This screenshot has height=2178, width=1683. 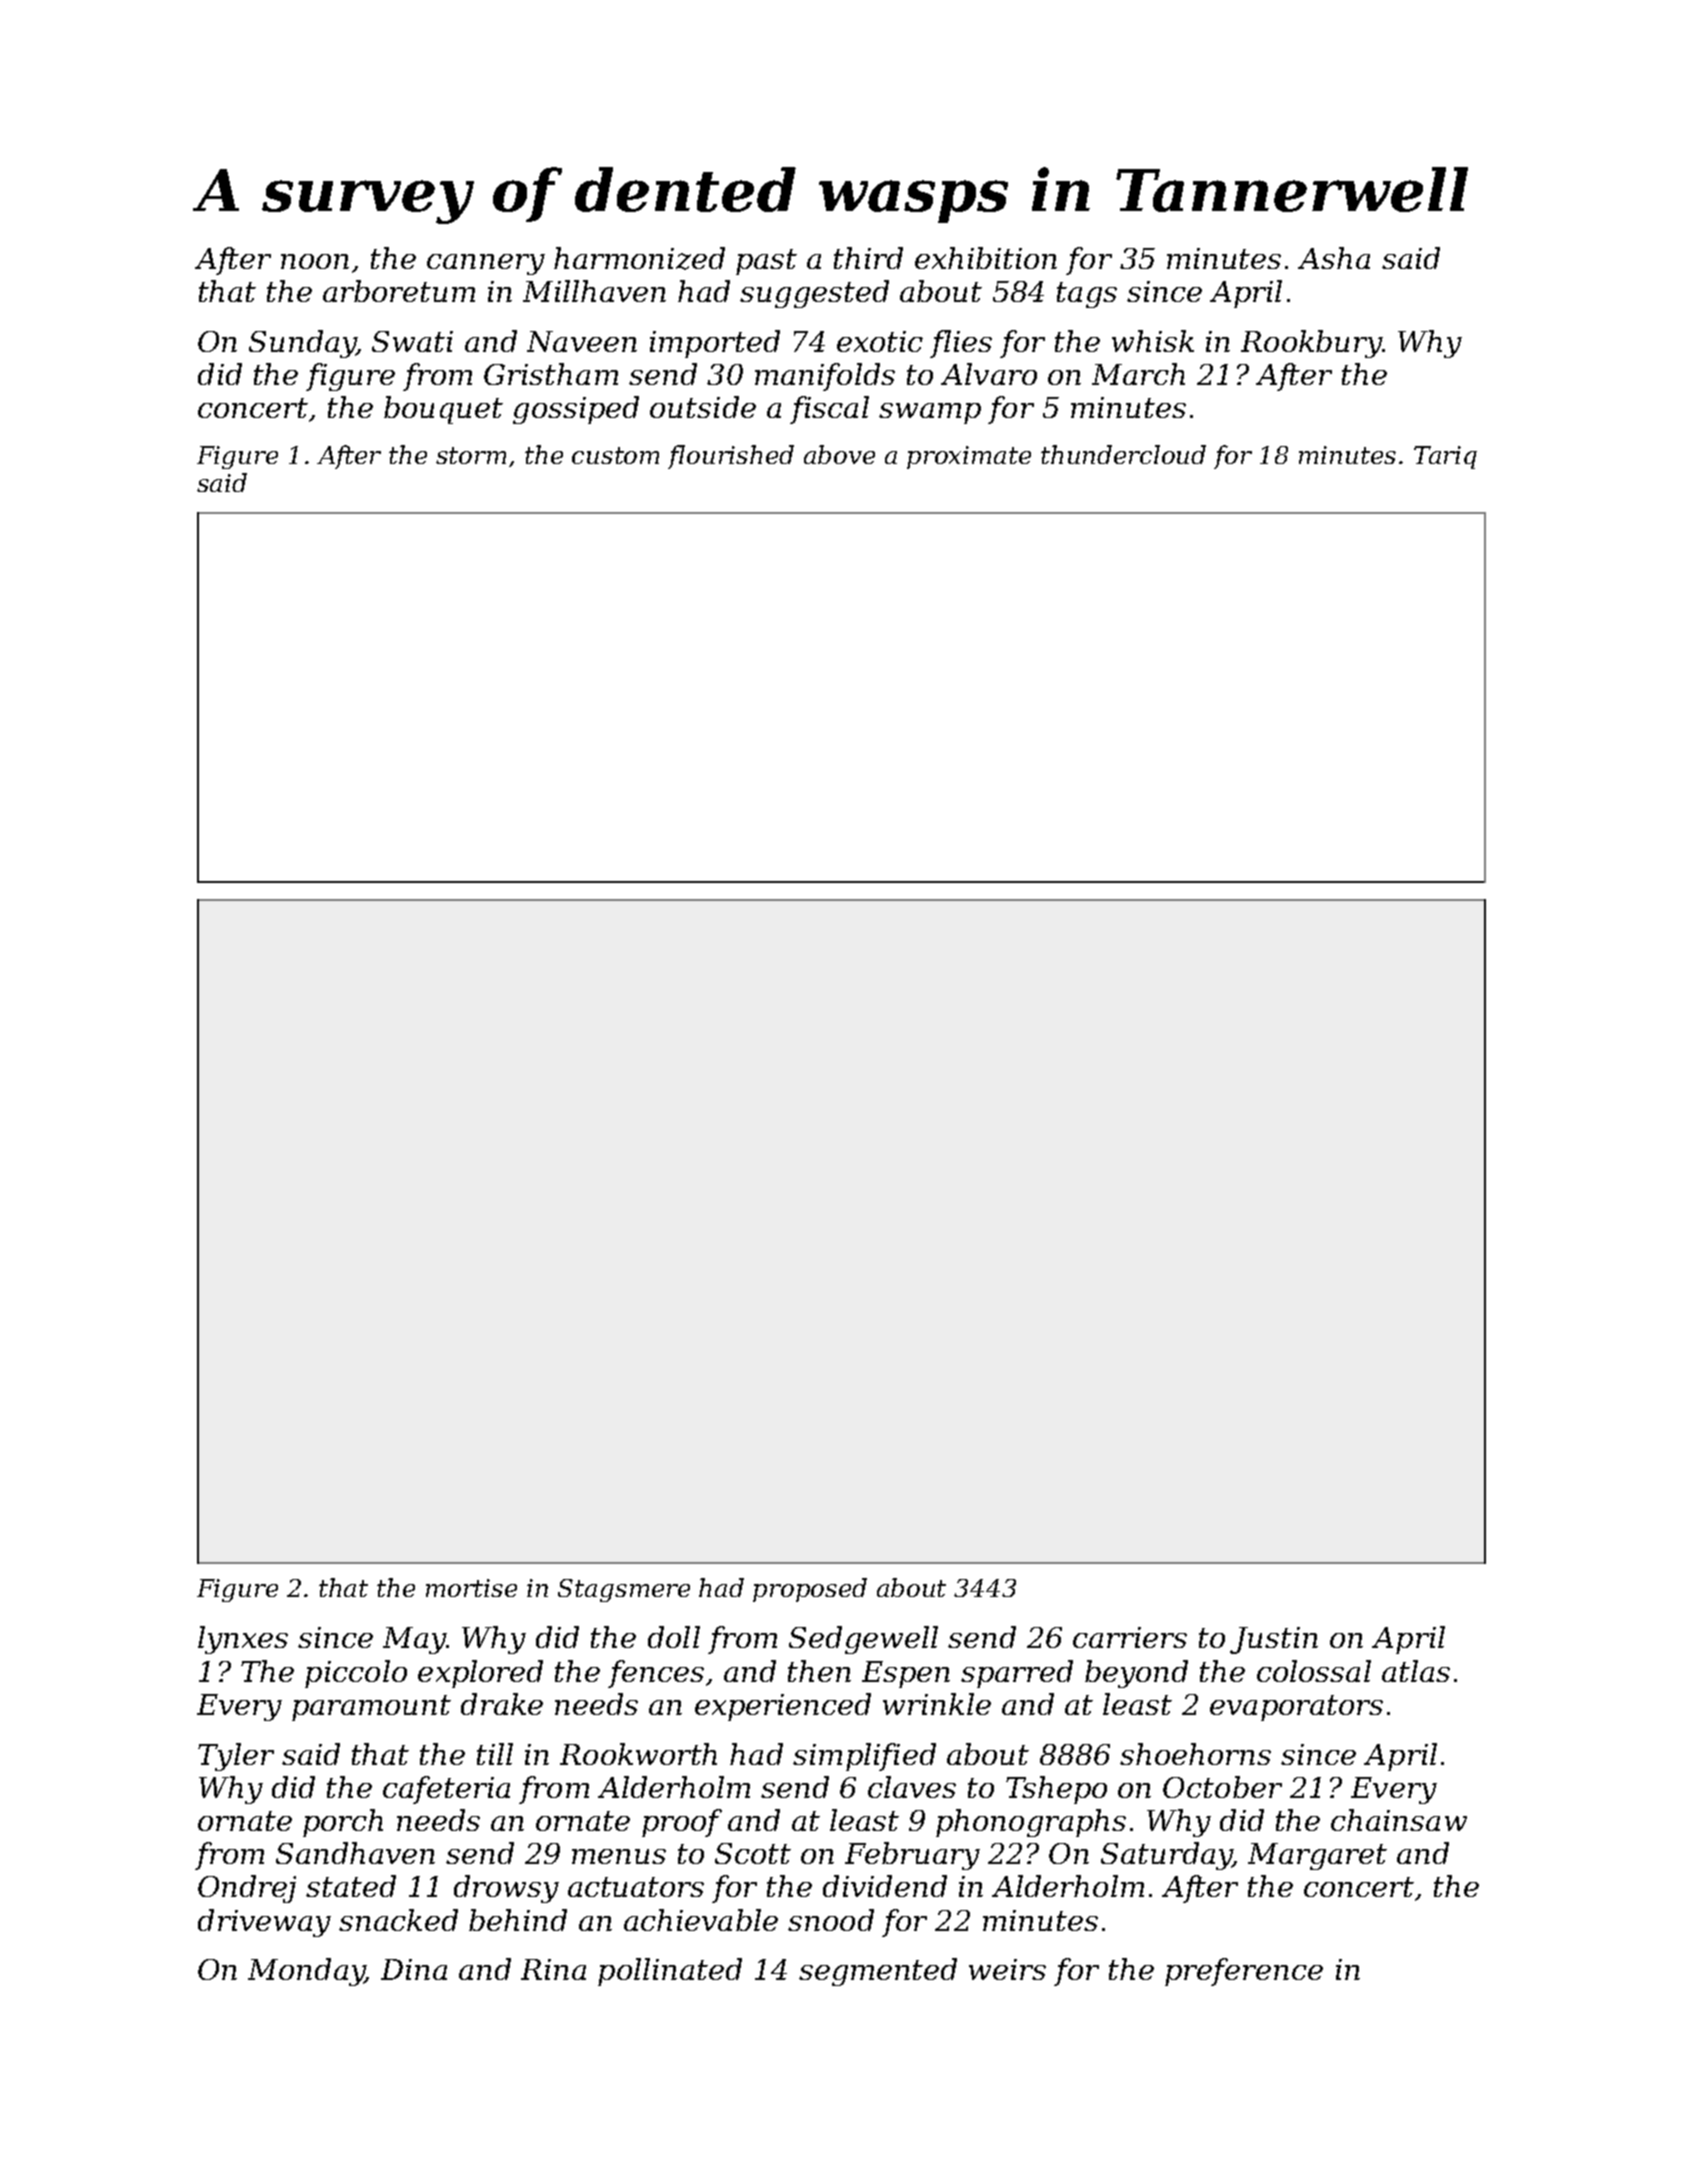 What do you see at coordinates (471, 455) in the screenshot?
I see `storm` at bounding box center [471, 455].
